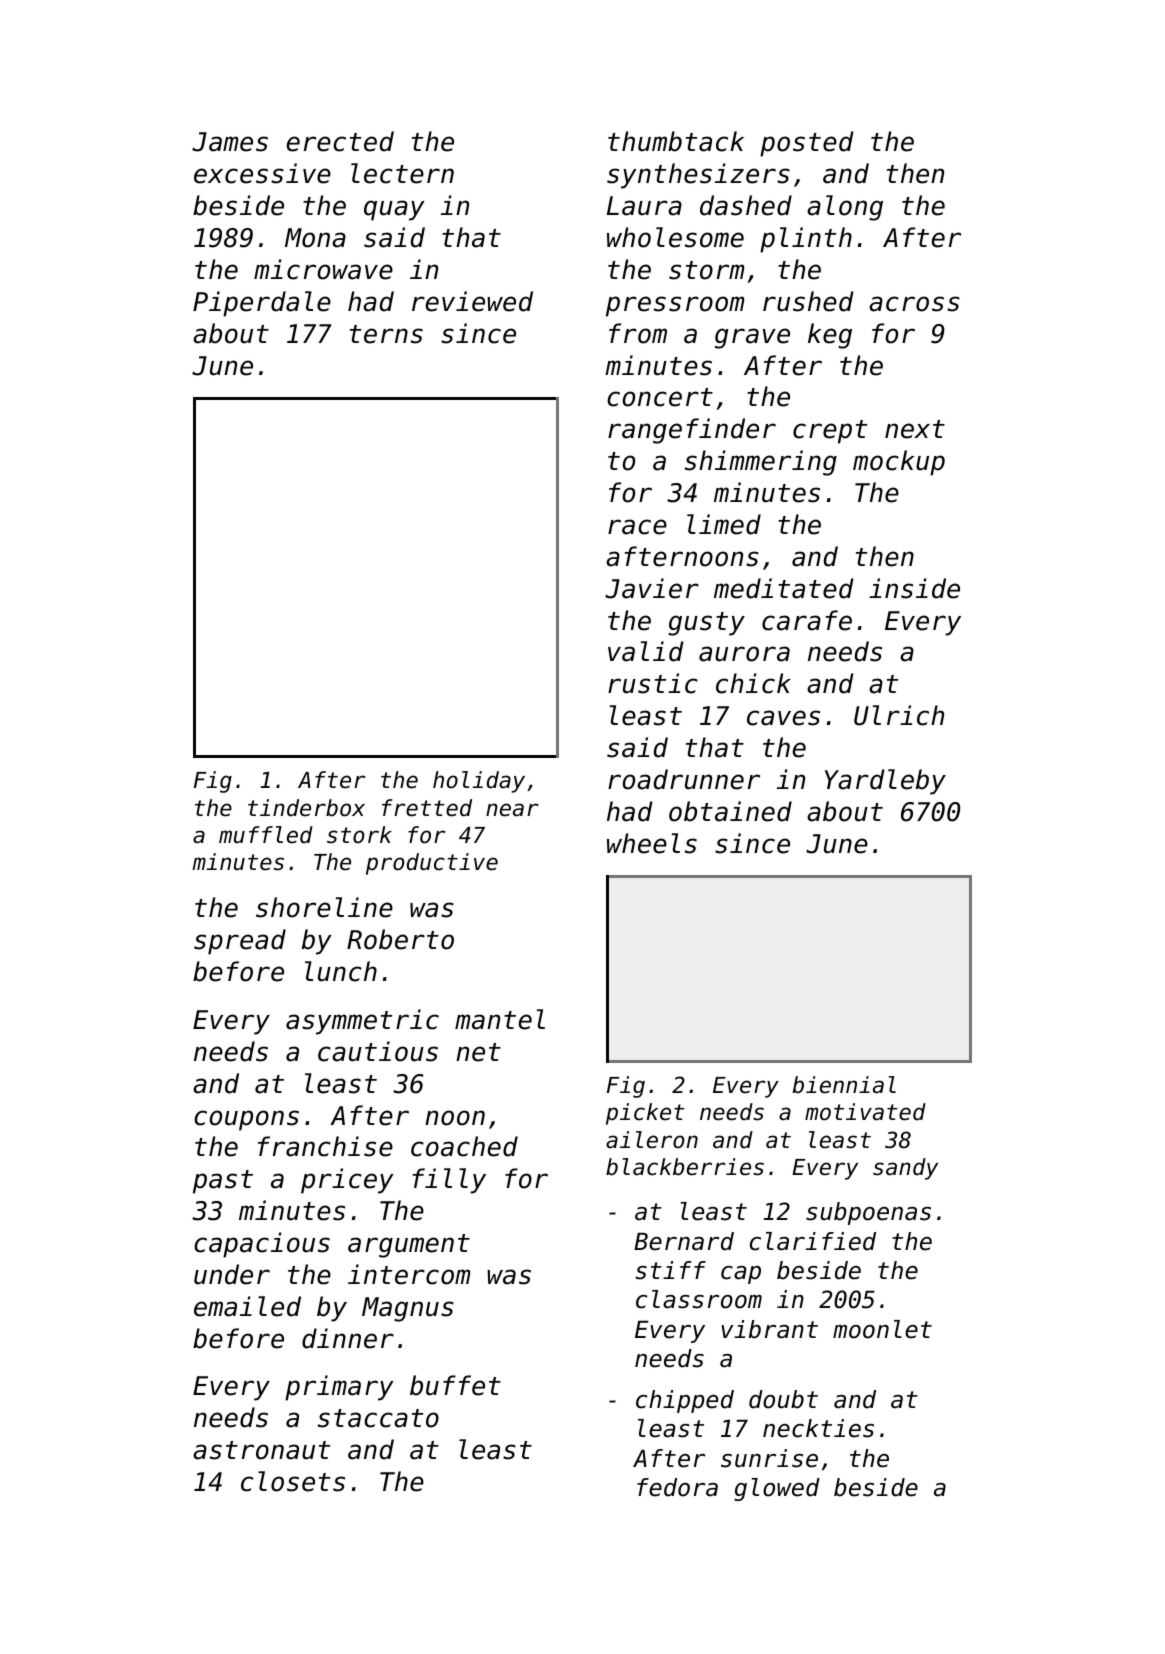  Describe the element at coordinates (652, 843) in the page. I see `wheels` at that location.
